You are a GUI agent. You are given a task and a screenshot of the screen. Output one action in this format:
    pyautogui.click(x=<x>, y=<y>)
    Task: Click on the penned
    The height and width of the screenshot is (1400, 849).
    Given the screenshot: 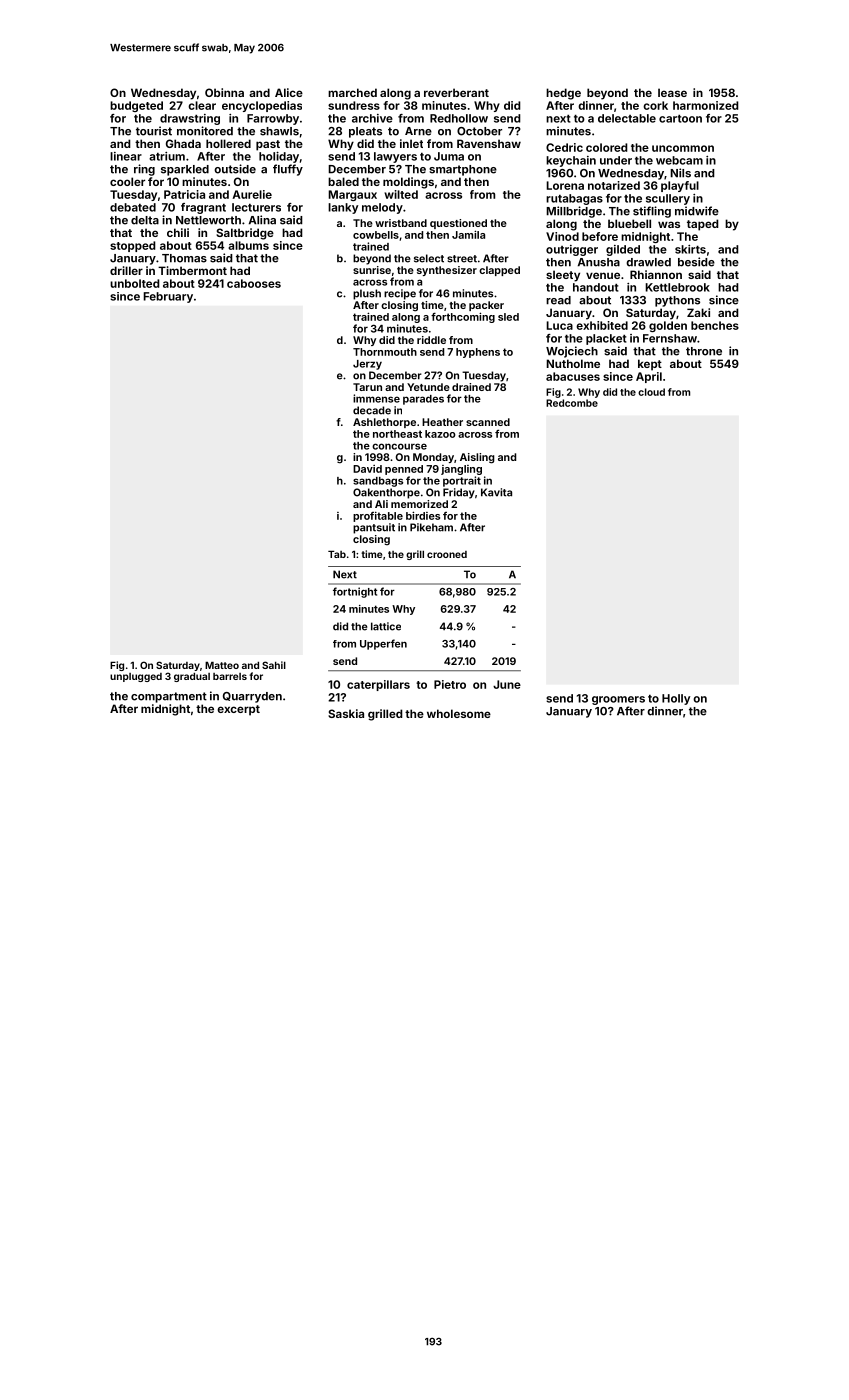 What is the action you would take?
    pyautogui.click(x=404, y=470)
